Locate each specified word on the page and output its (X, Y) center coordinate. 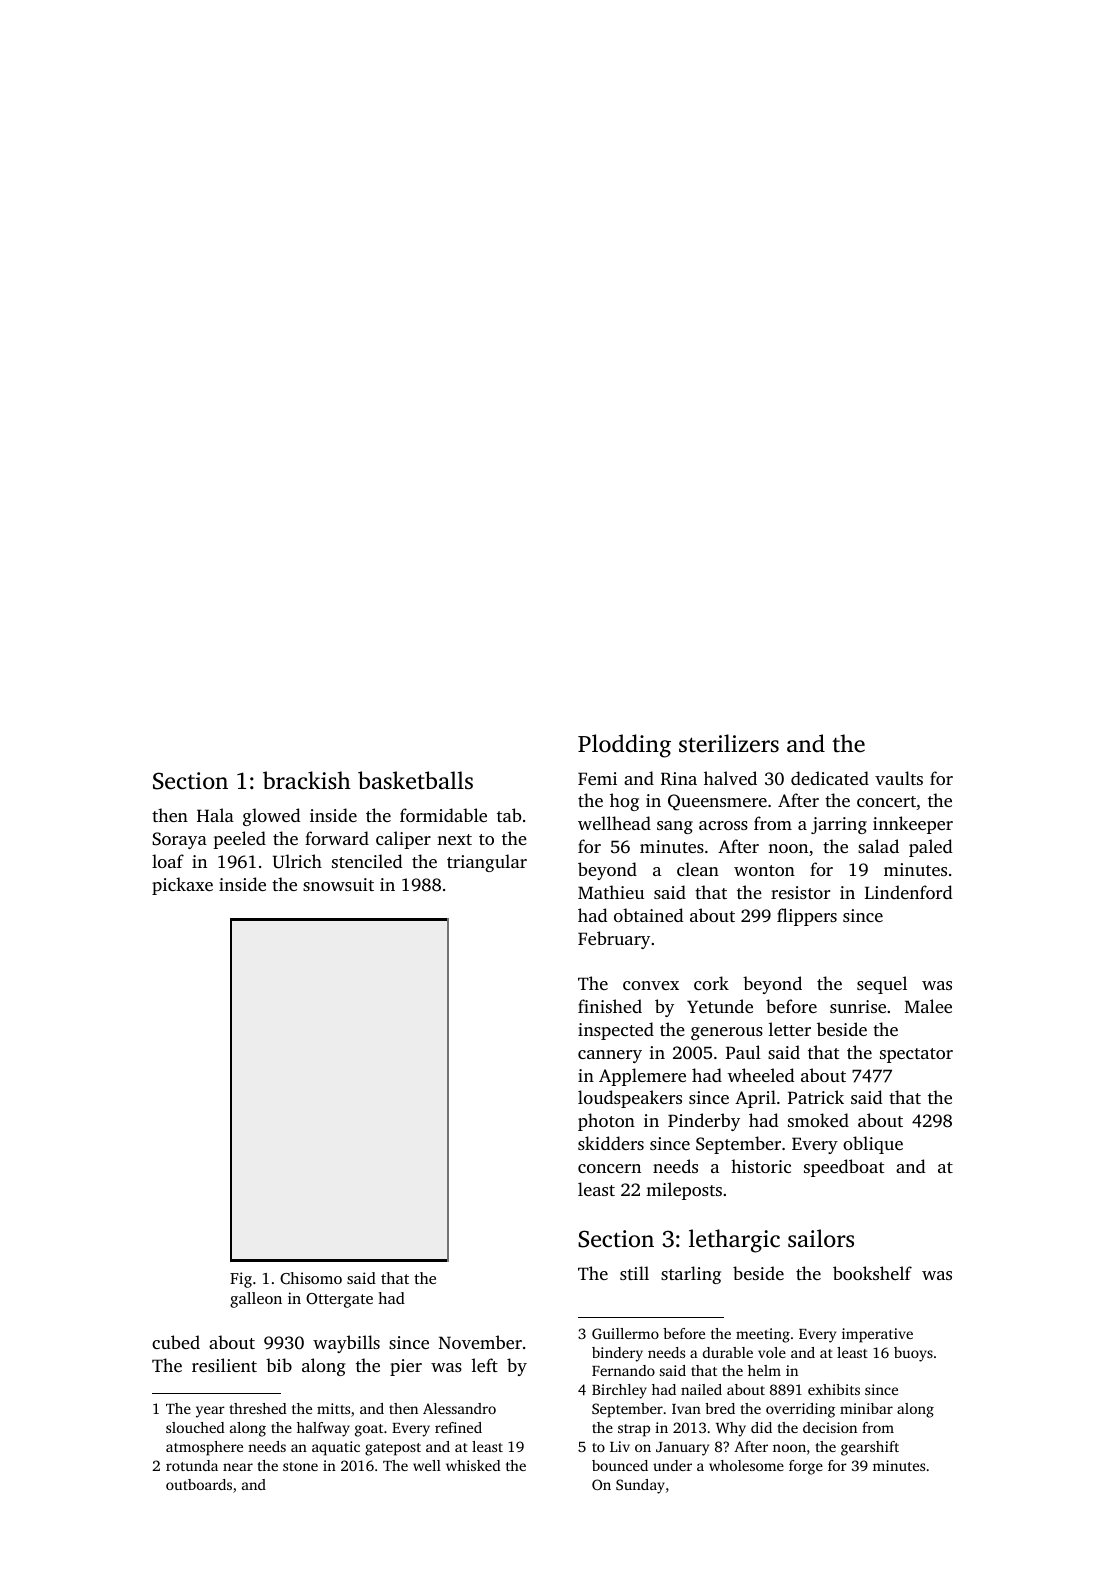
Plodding (624, 746)
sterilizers (729, 743)
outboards (199, 1484)
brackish (307, 780)
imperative (877, 1335)
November (480, 1342)
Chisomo (311, 1278)
